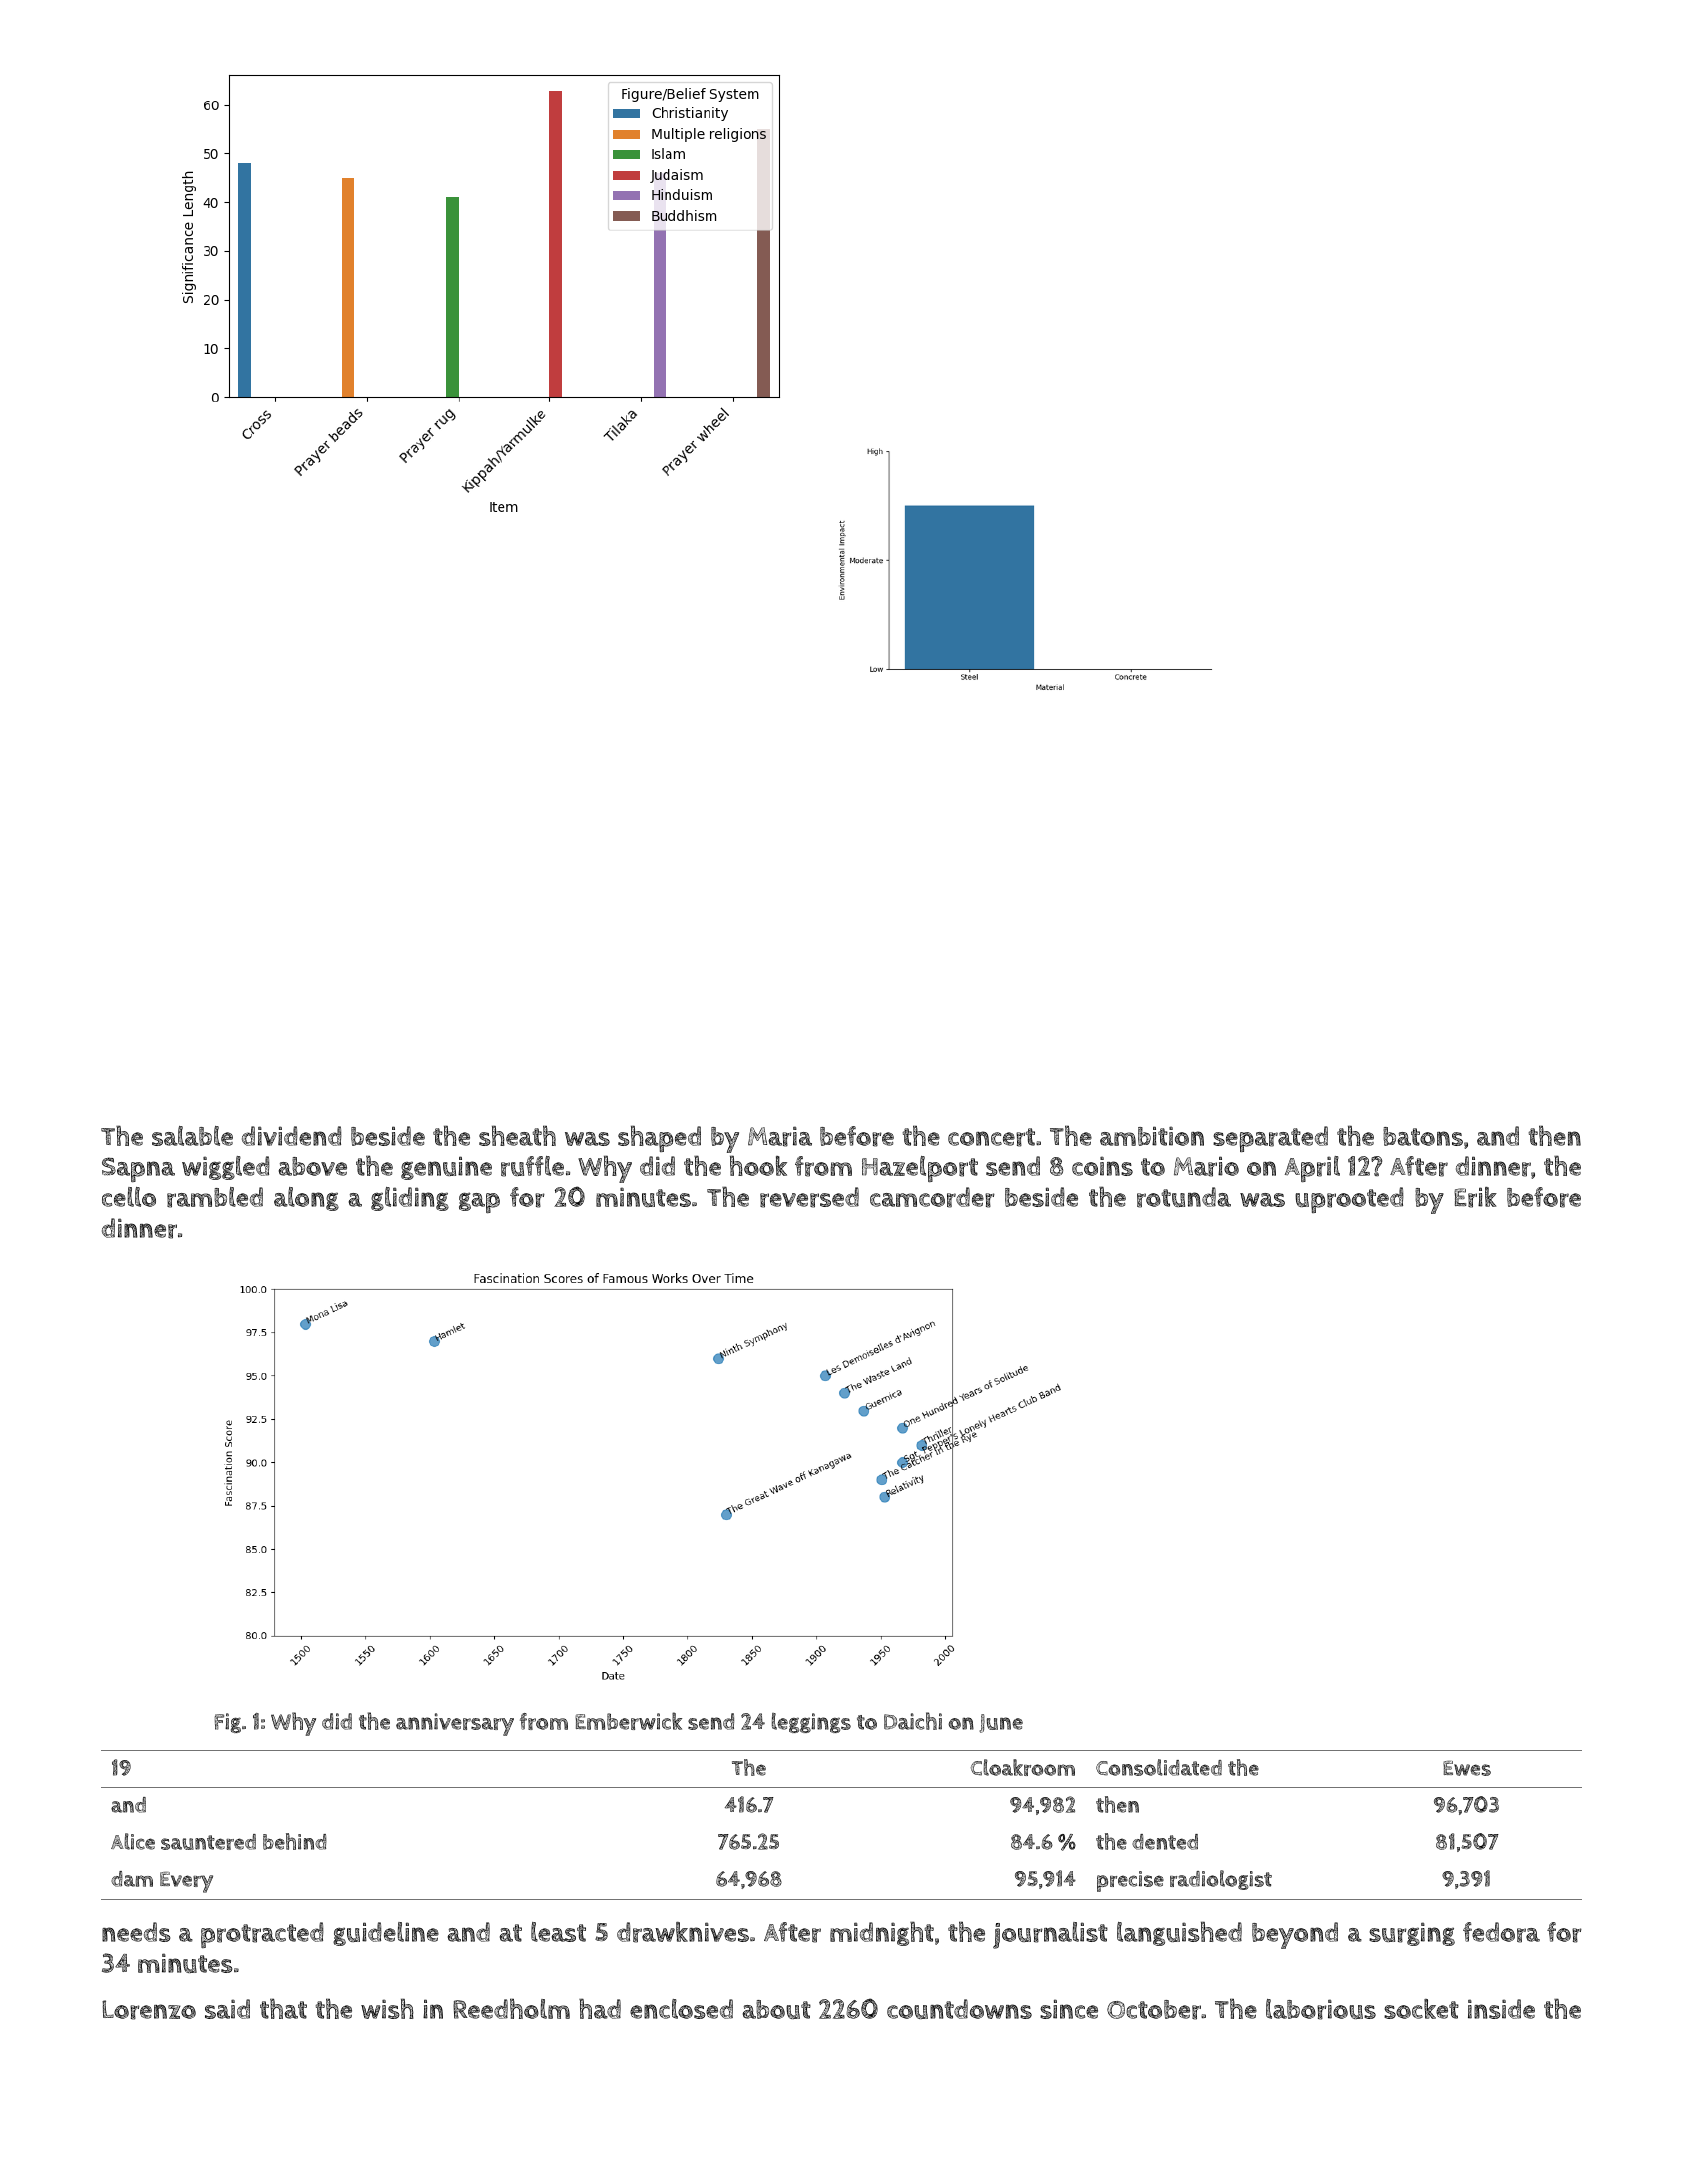  Describe the element at coordinates (1069, 2009) in the page. I see `since` at that location.
